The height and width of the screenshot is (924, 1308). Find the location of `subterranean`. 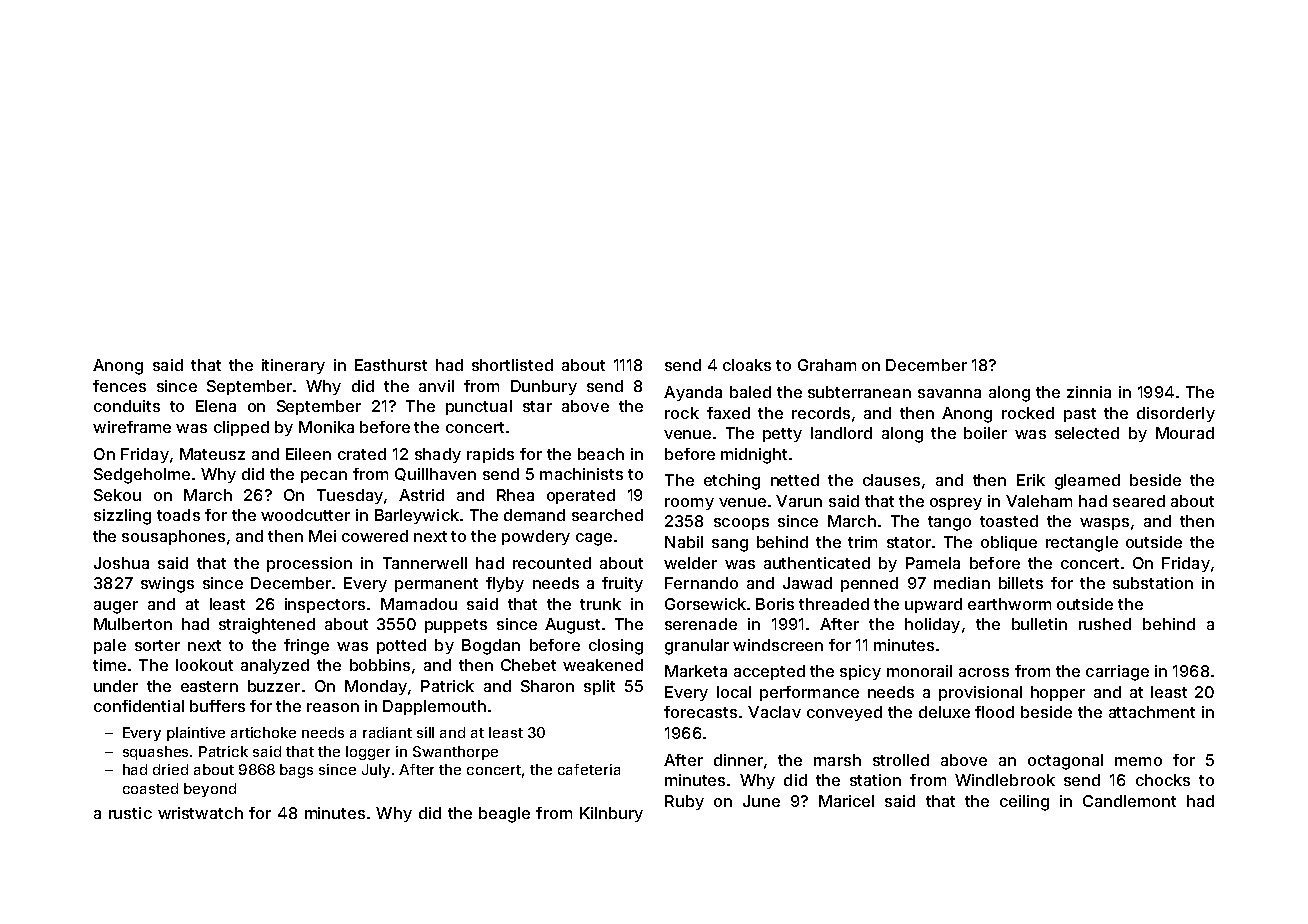

subterranean is located at coordinates (859, 392).
